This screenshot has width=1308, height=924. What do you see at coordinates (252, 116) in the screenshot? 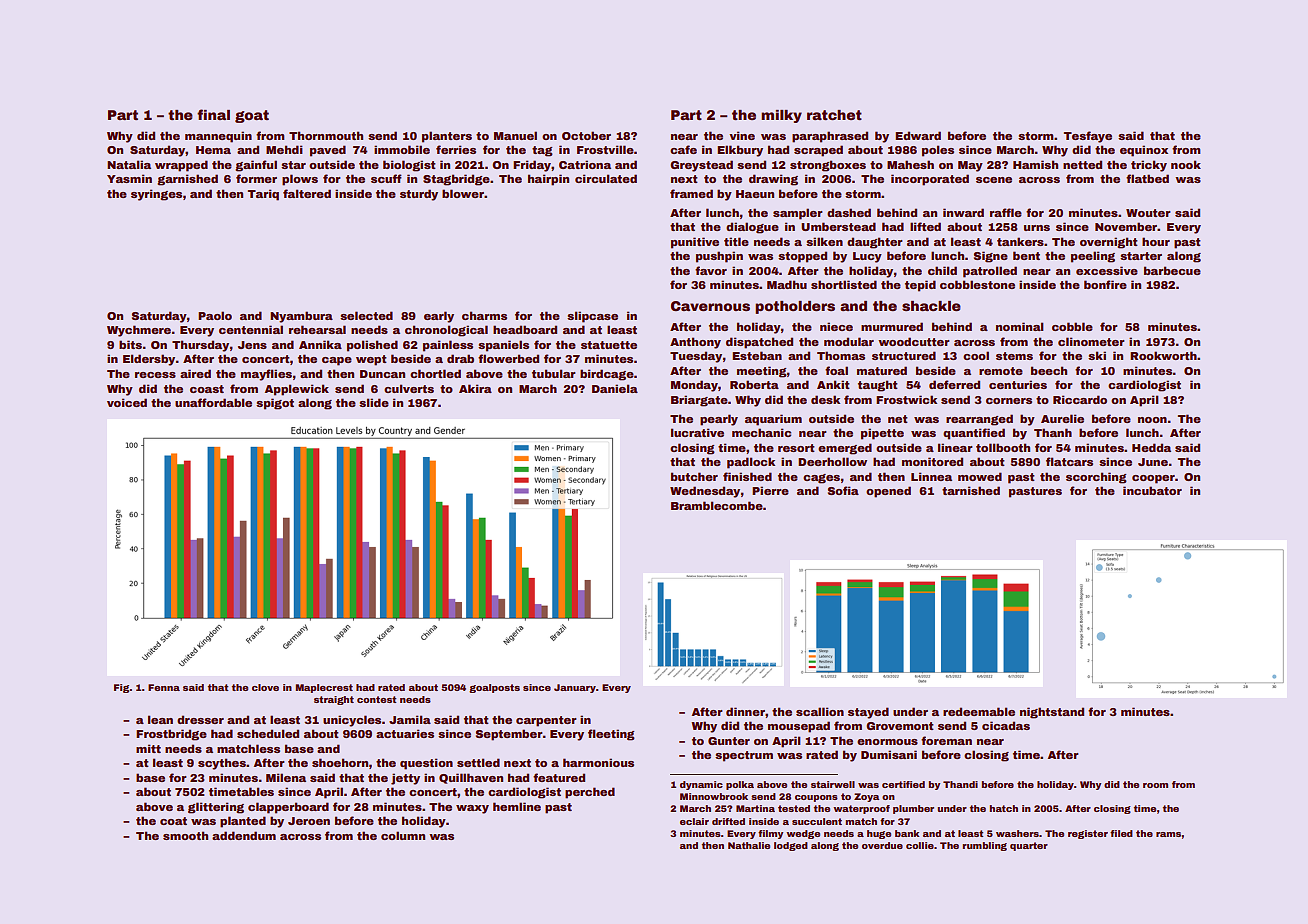
I see `goat` at bounding box center [252, 116].
